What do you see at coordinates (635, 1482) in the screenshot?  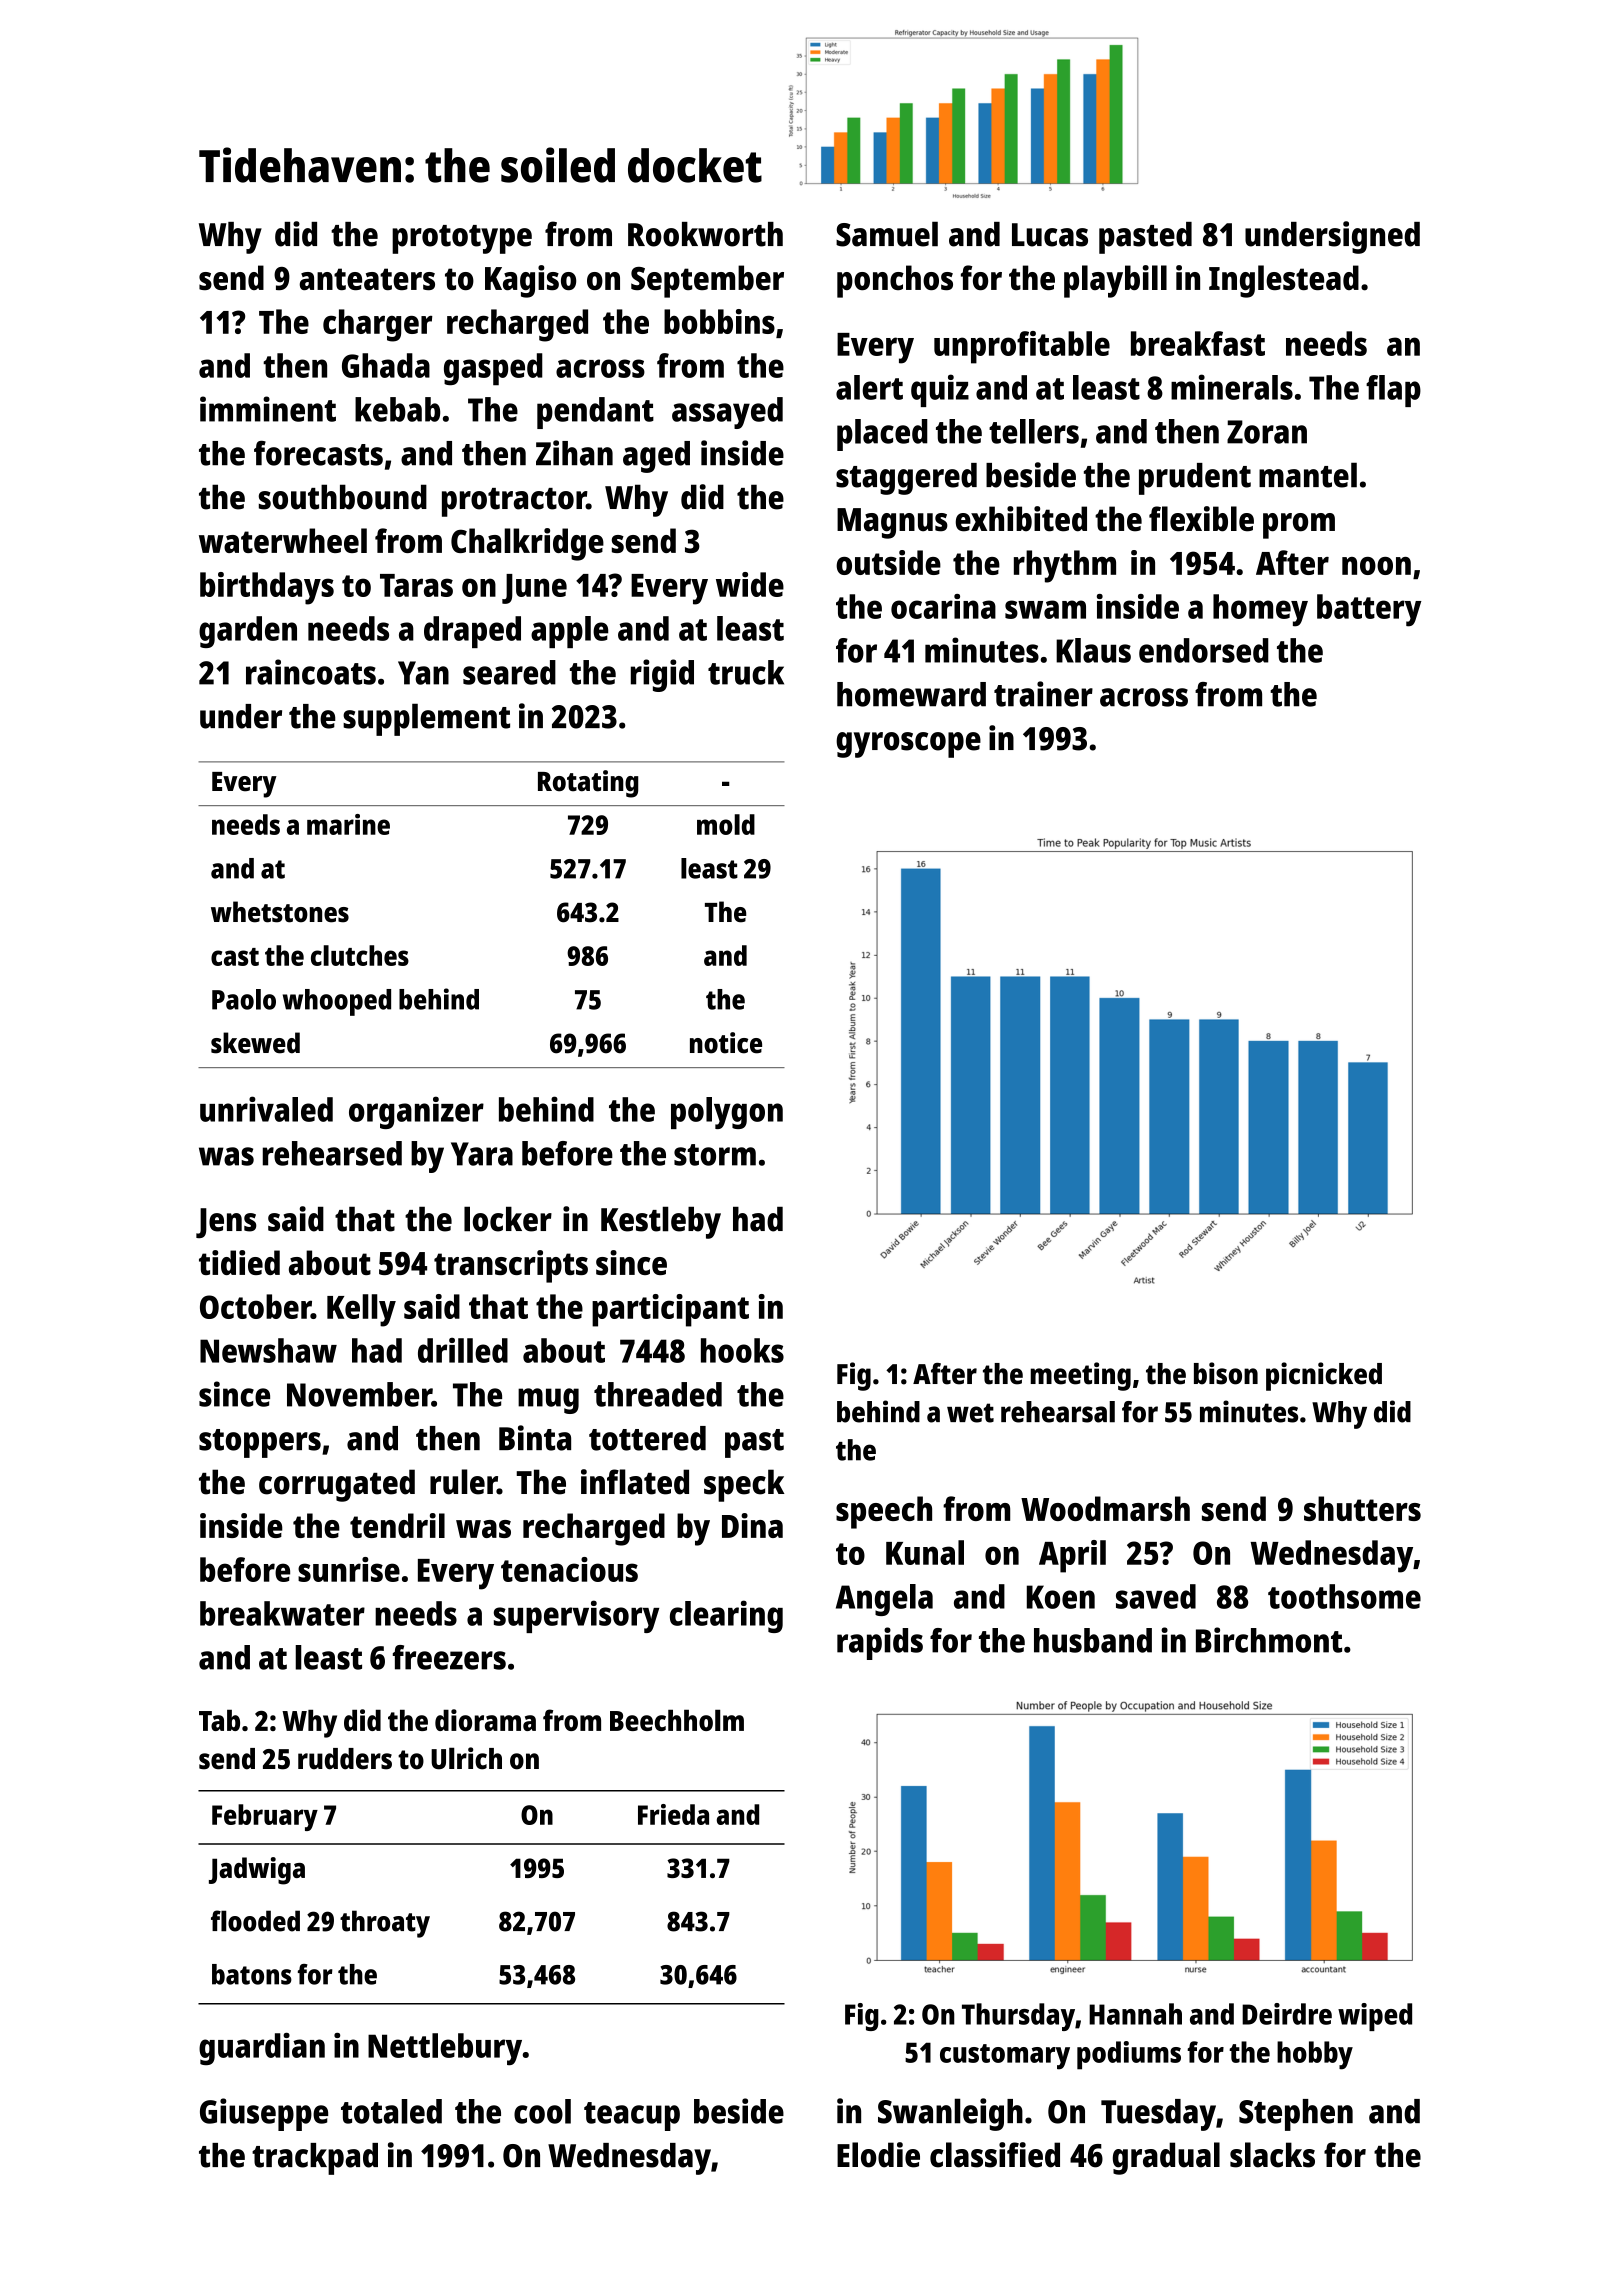 I see `inflated` at bounding box center [635, 1482].
